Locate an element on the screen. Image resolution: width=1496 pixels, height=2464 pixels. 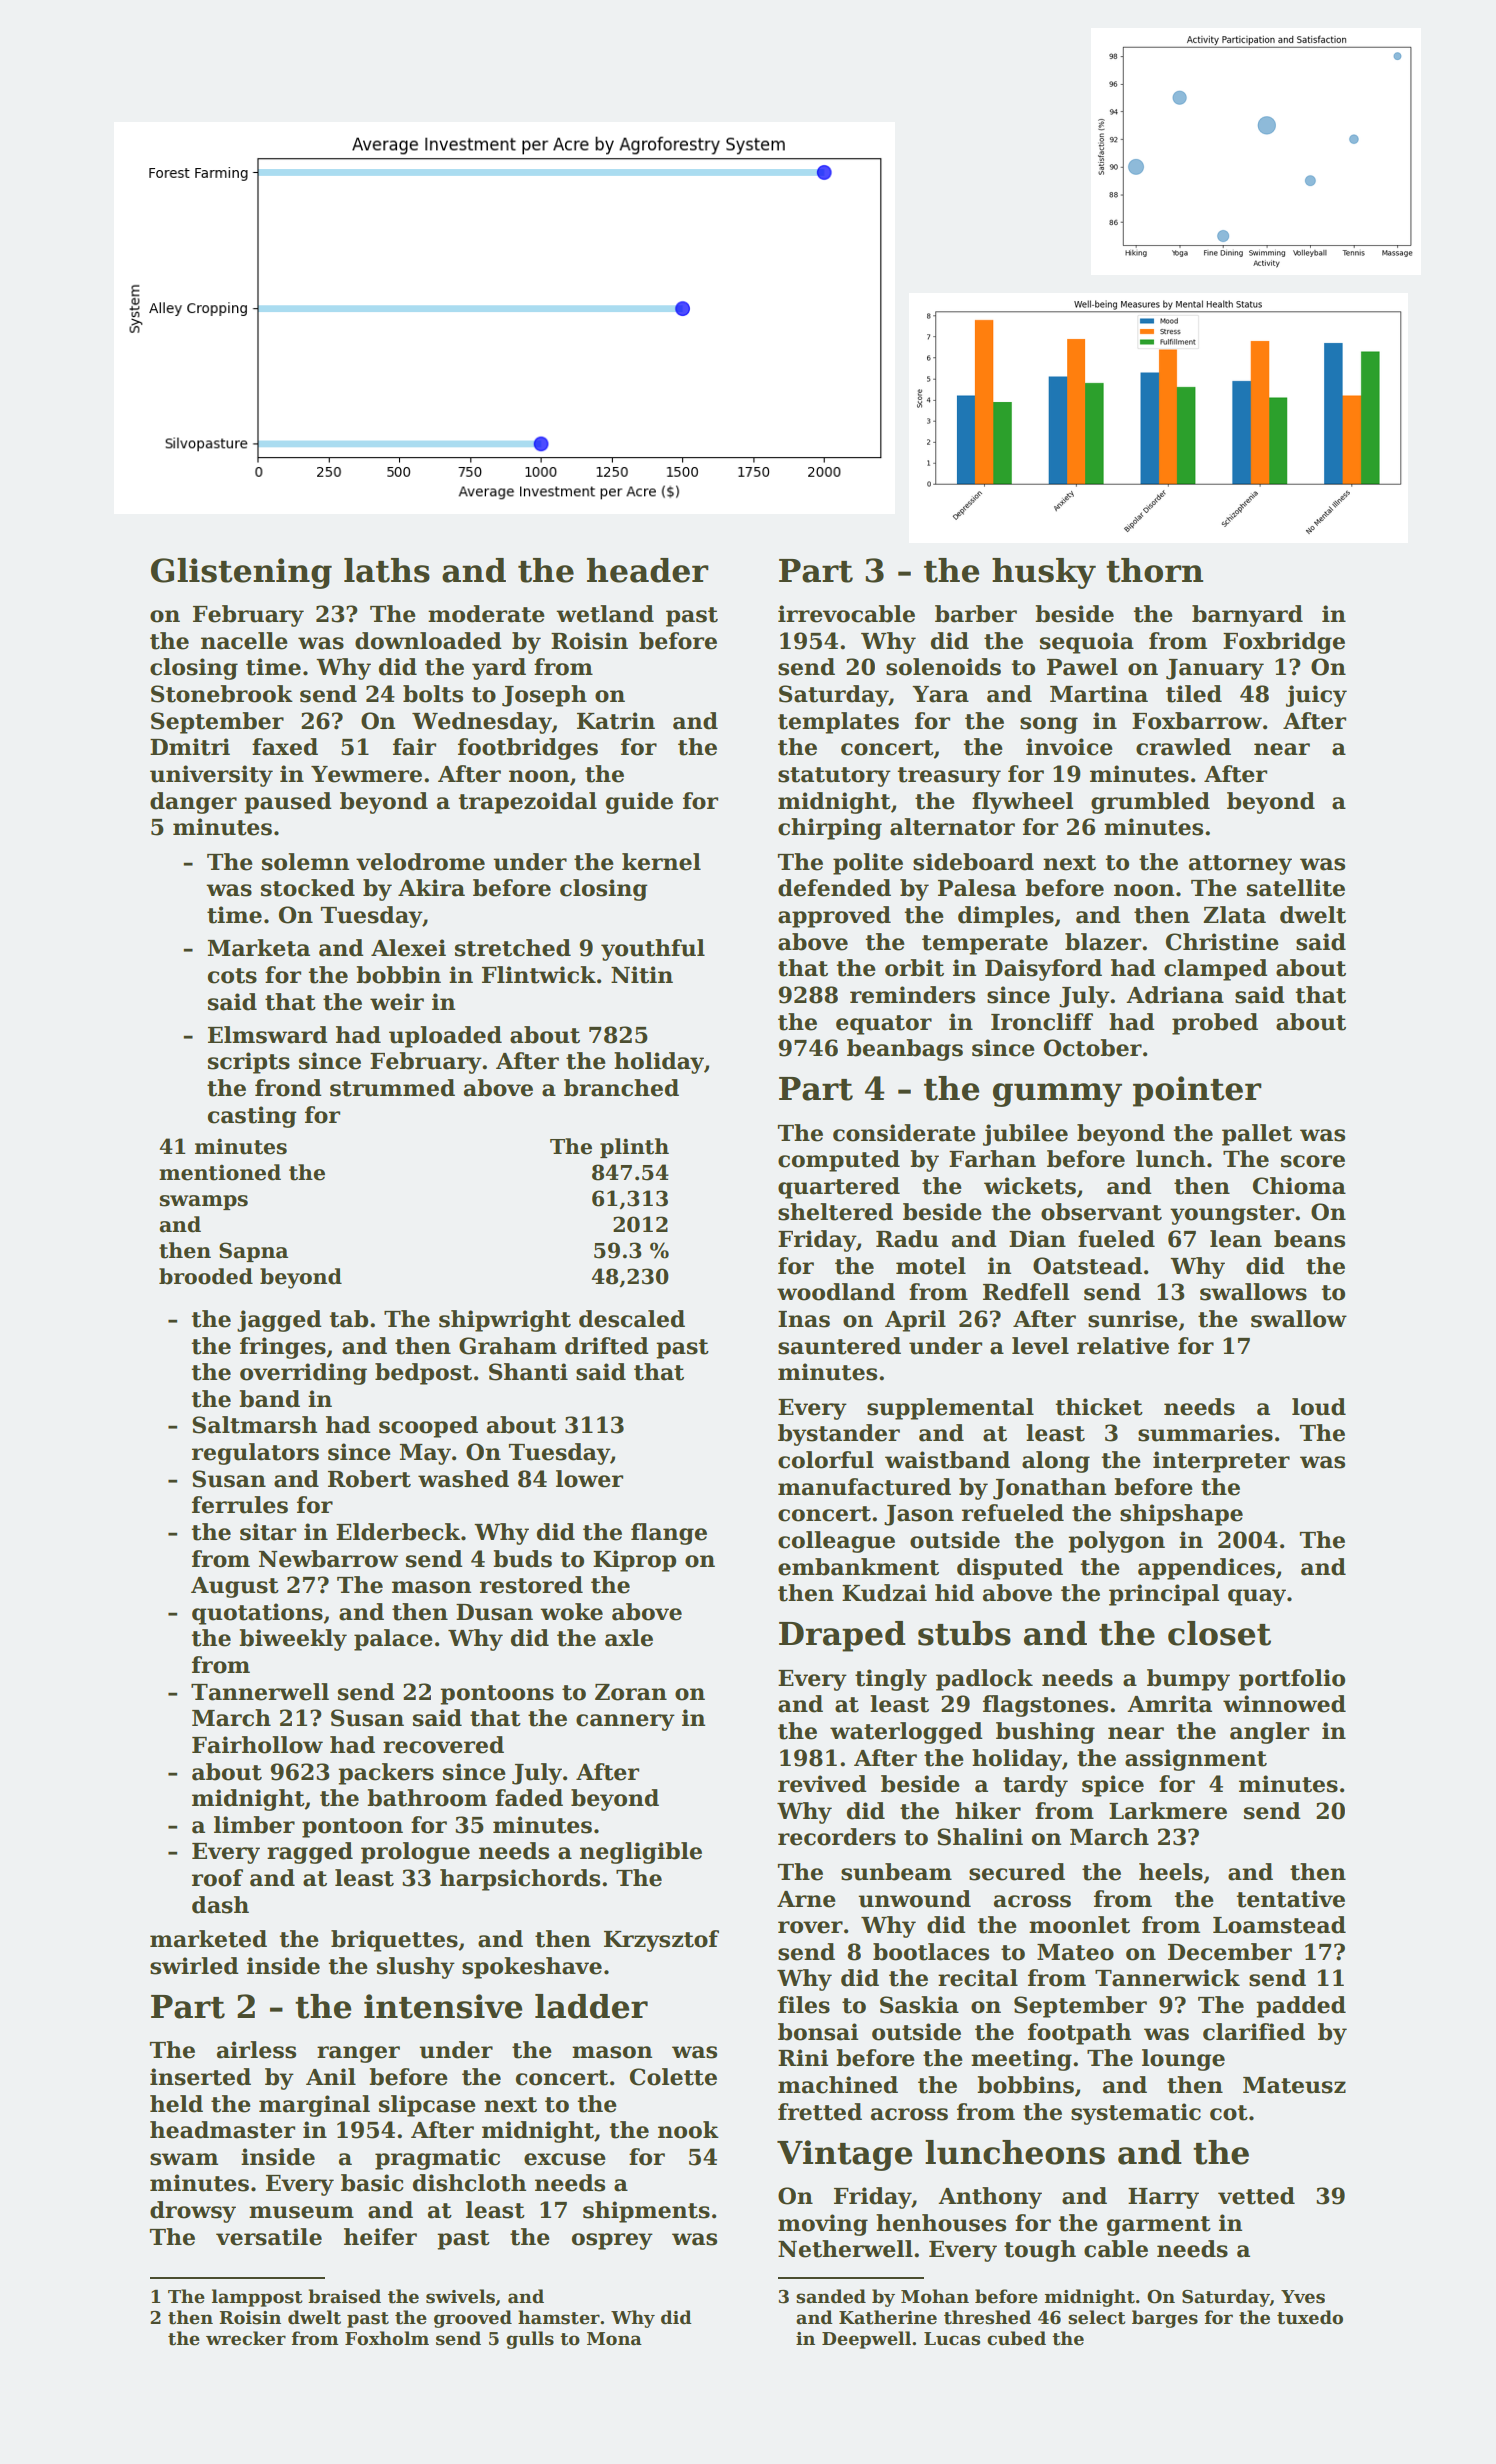
drifted is located at coordinates (607, 1346).
